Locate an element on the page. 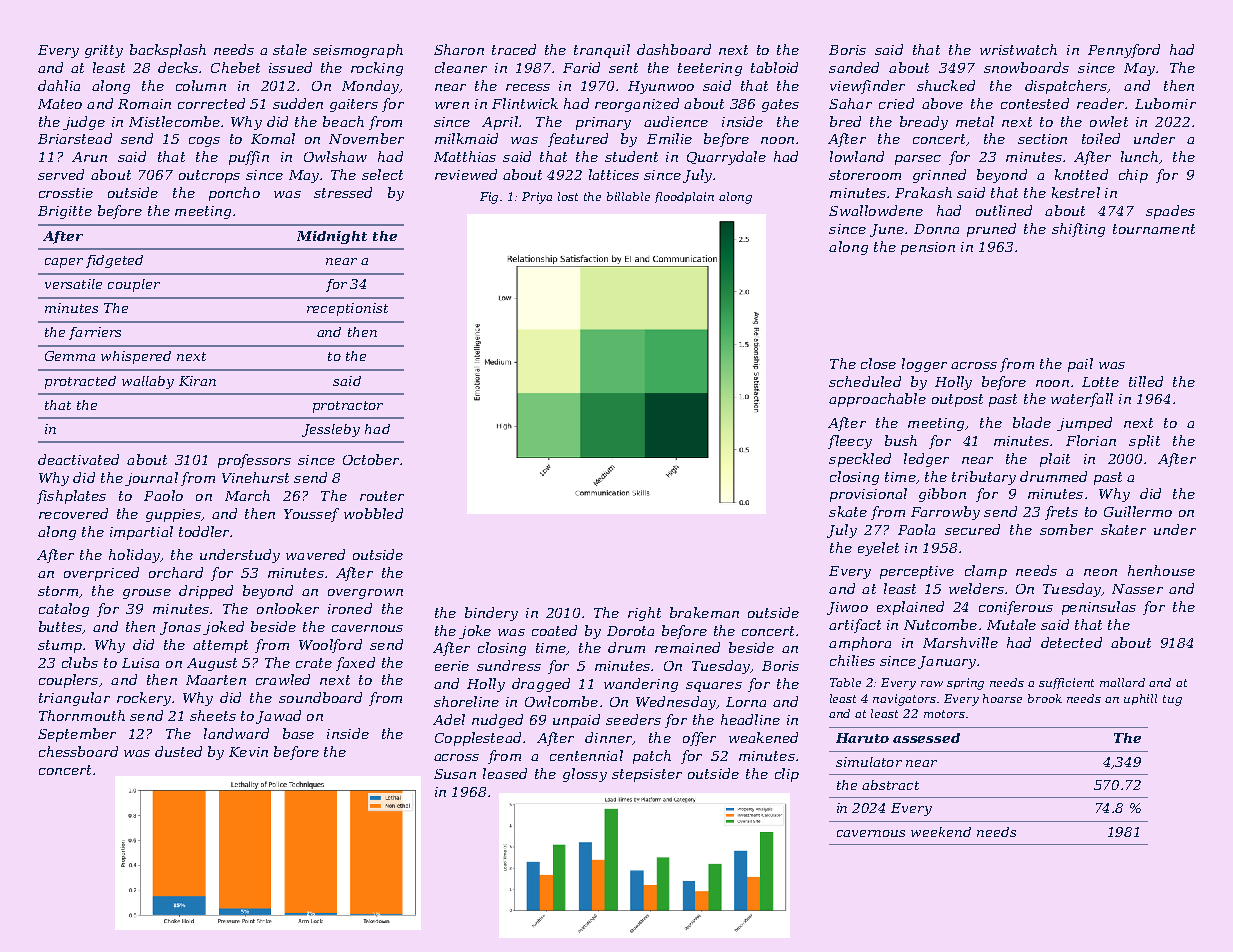 This page has height=952, width=1233. logger is located at coordinates (924, 365).
